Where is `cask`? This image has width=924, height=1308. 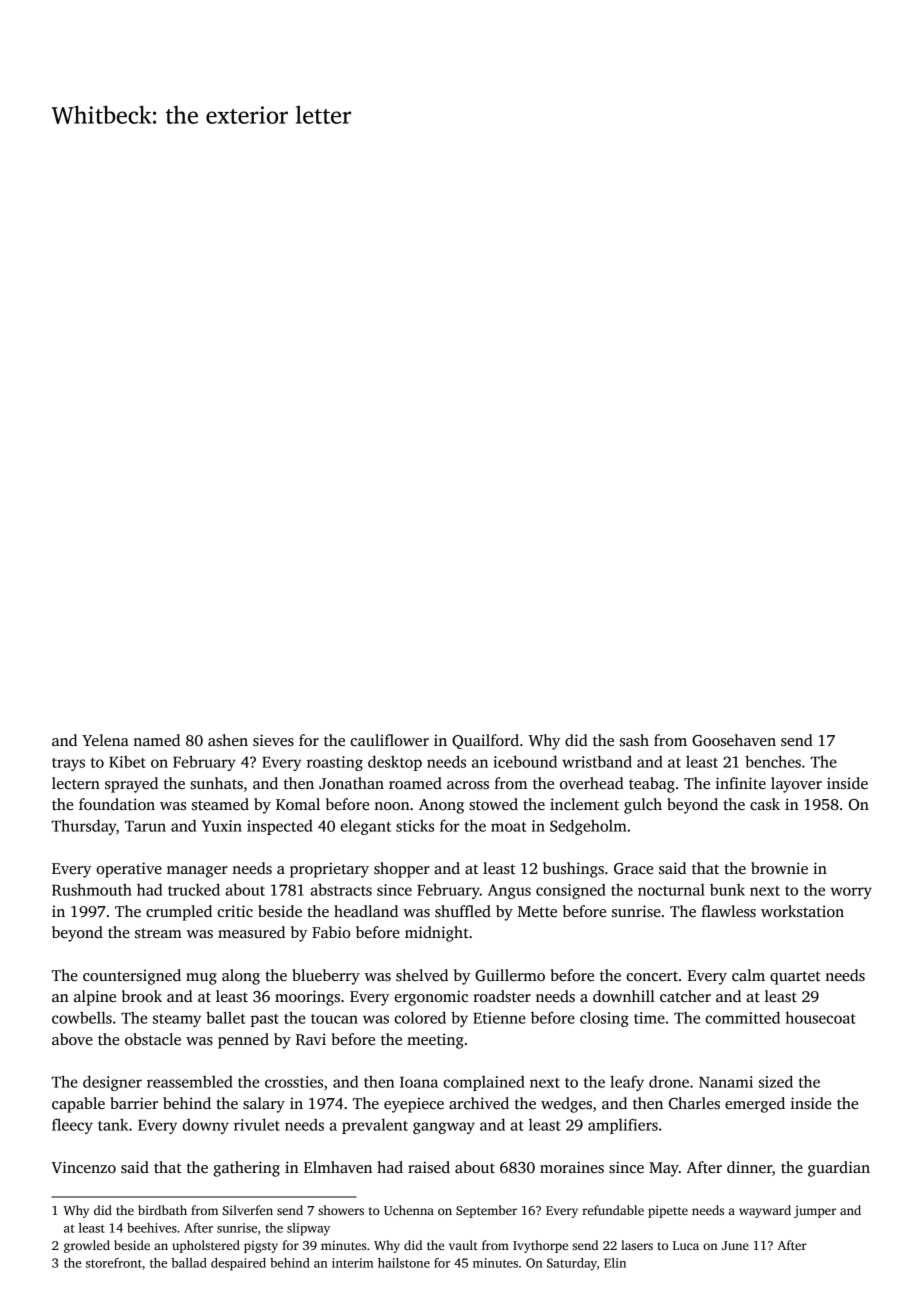
cask is located at coordinates (765, 804).
